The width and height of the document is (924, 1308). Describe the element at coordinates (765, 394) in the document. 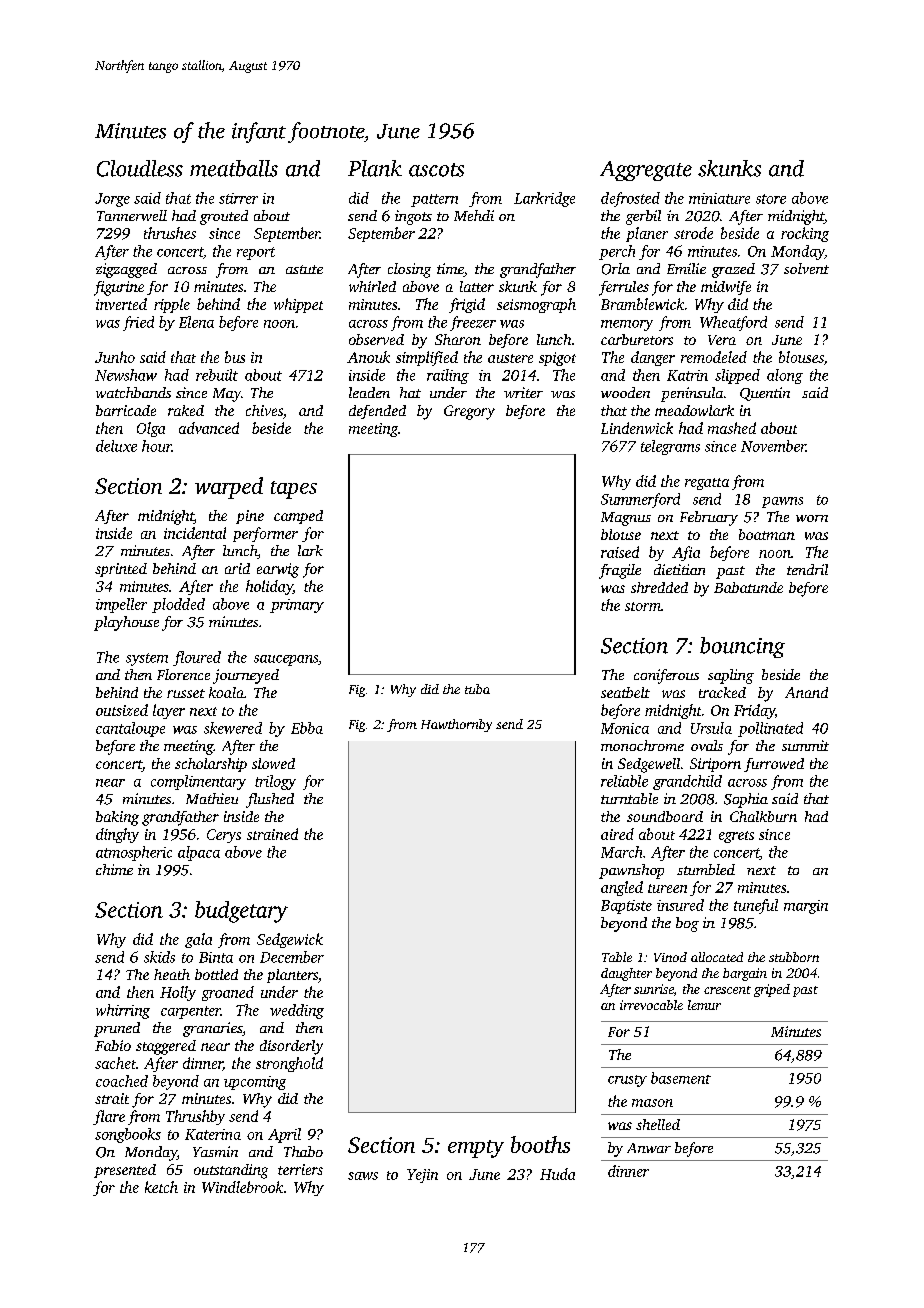

I see `Quentin` at that location.
